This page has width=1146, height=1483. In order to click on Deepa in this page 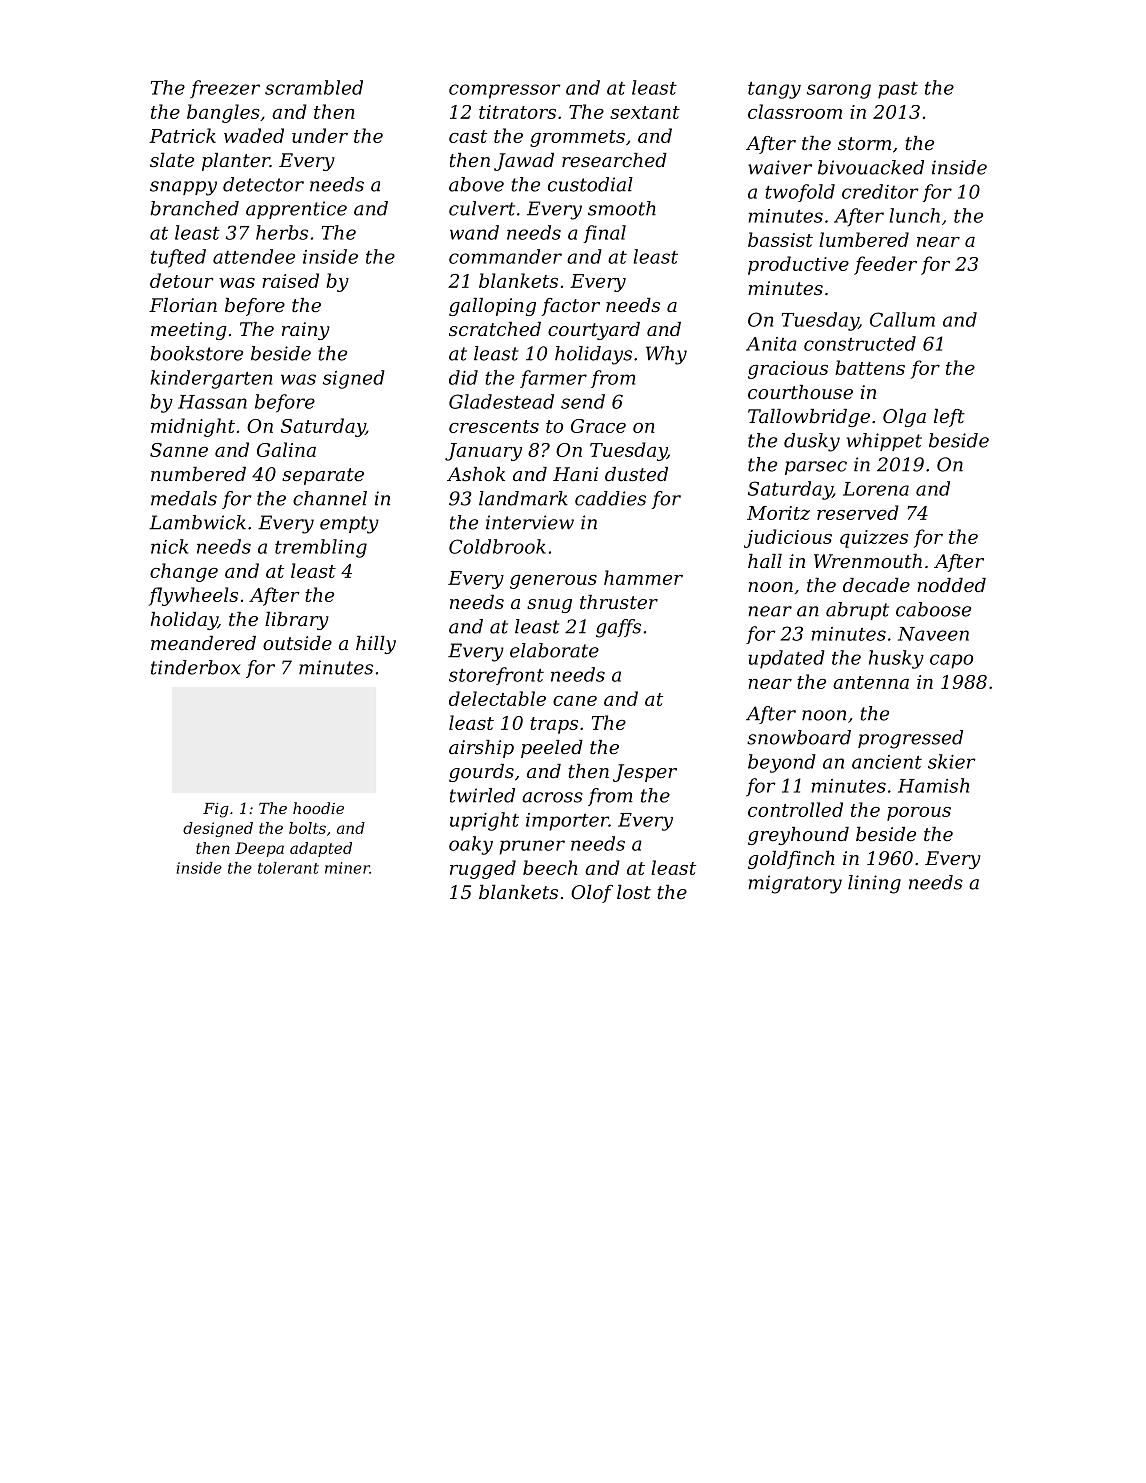, I will do `click(259, 849)`.
